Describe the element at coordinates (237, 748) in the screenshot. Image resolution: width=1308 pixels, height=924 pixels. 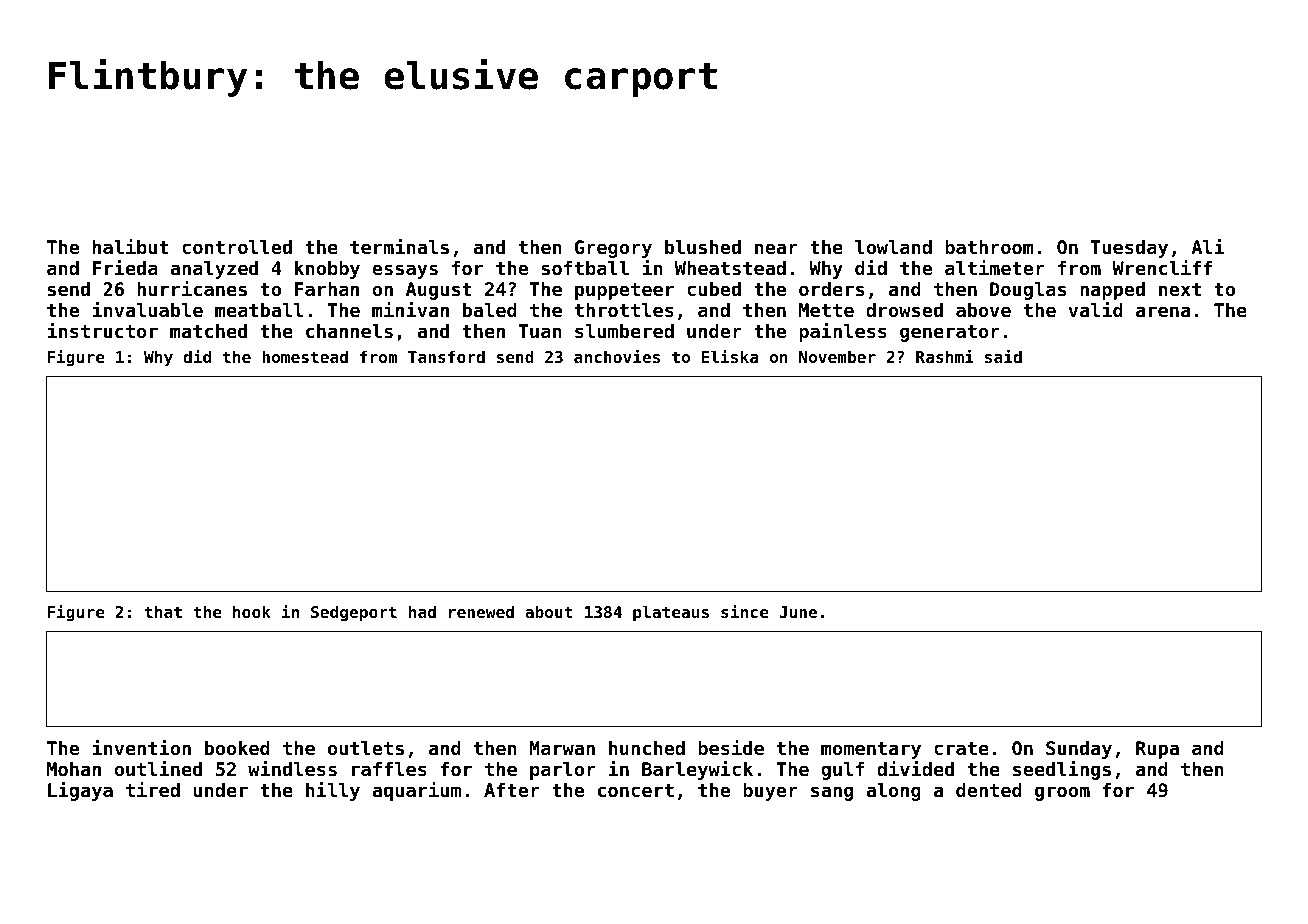
I see `booked` at that location.
